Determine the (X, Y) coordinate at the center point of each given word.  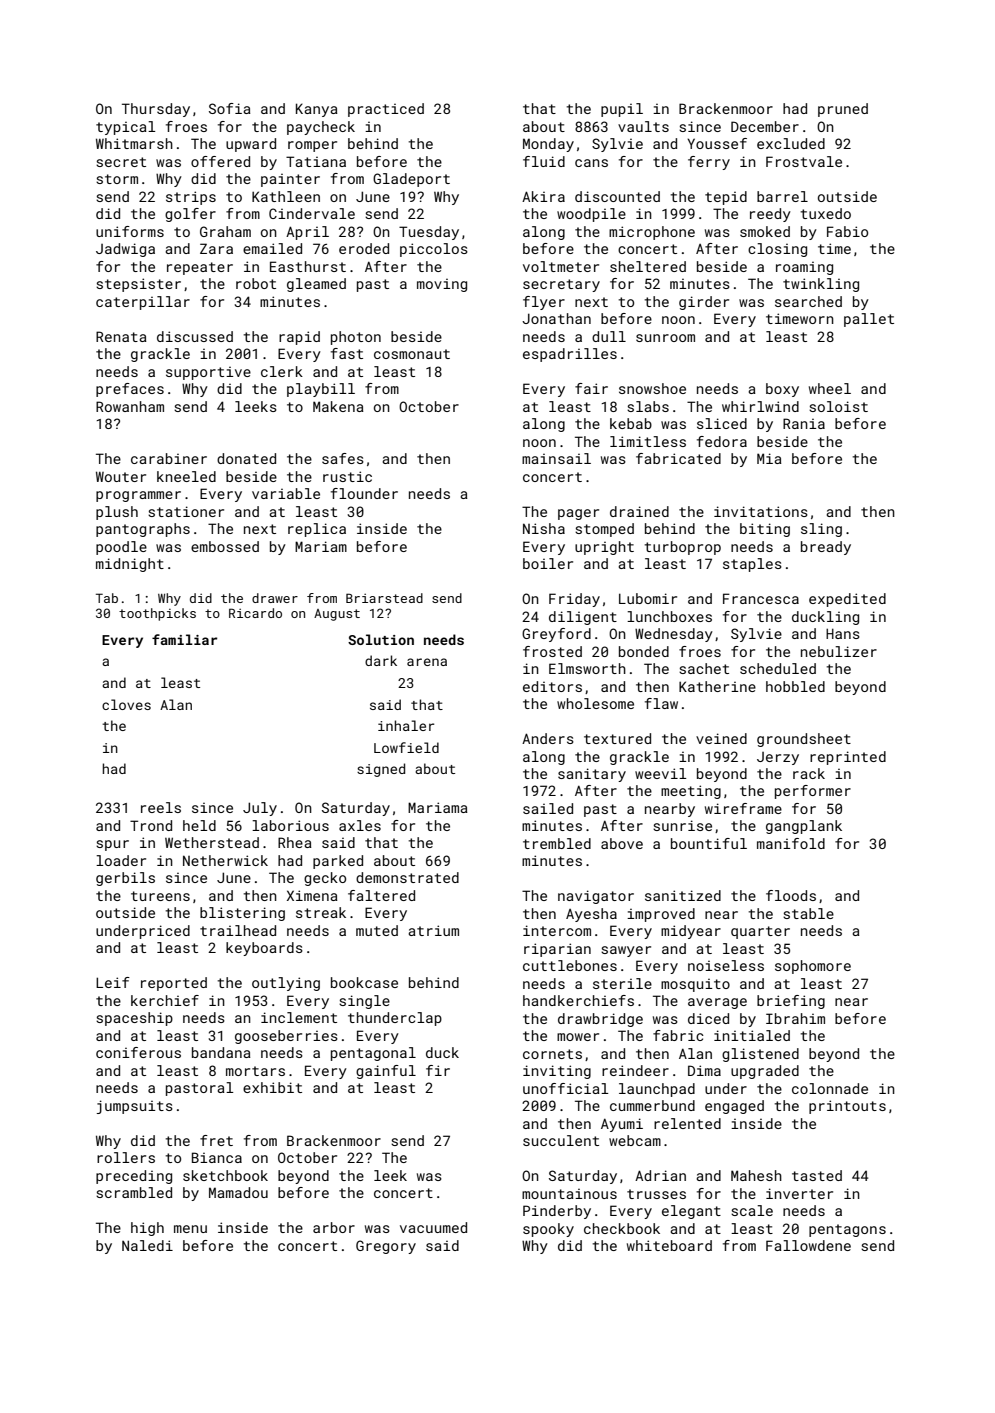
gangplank (804, 827)
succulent (561, 1140)
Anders (548, 738)
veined (721, 738)
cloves (126, 704)
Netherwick (225, 860)
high (147, 1229)
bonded (644, 651)
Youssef (717, 143)
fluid (544, 161)
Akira (543, 196)
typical (125, 128)
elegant (691, 1212)
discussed (195, 336)
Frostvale (804, 161)
